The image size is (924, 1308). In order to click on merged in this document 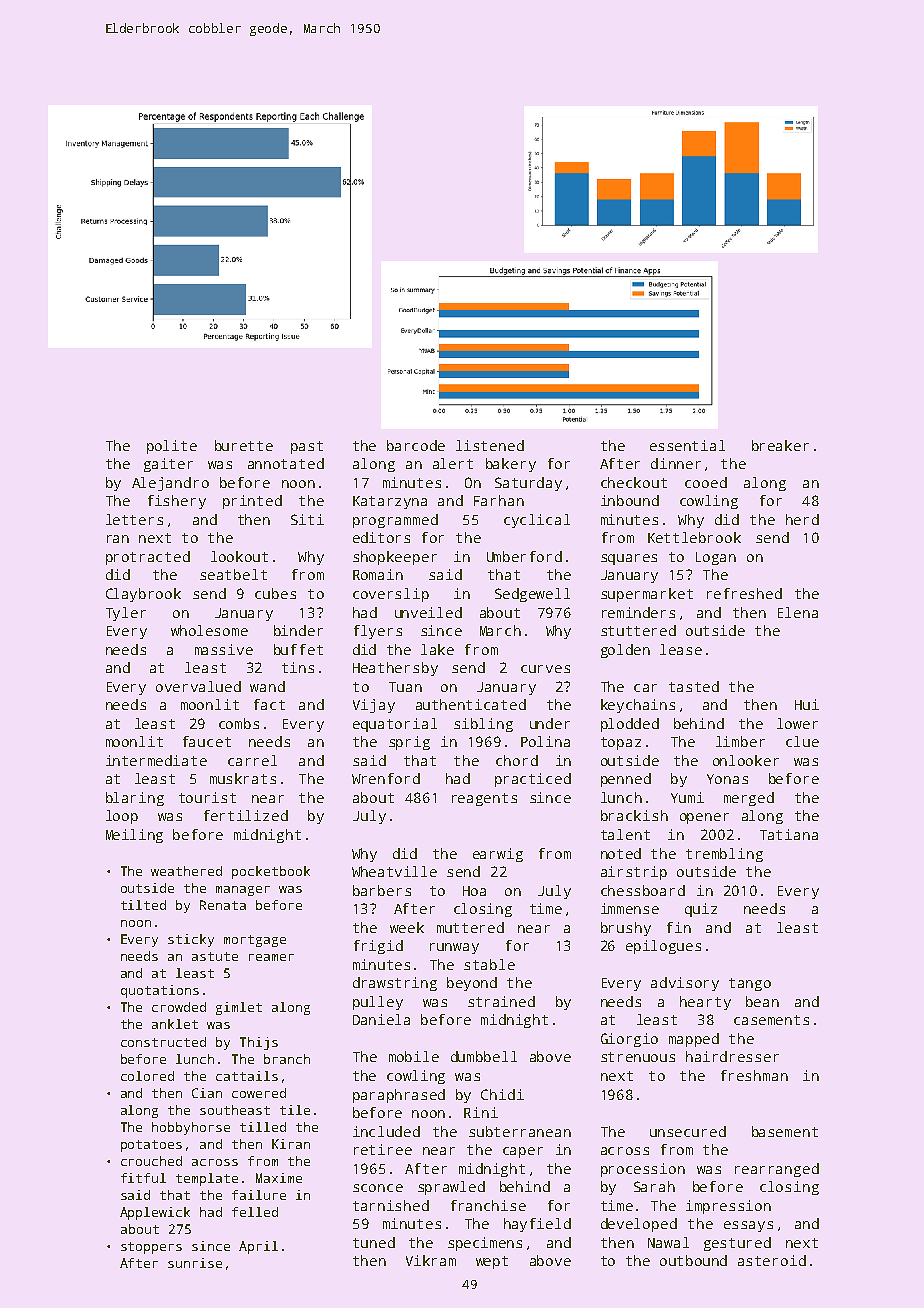, I will do `click(749, 799)`.
